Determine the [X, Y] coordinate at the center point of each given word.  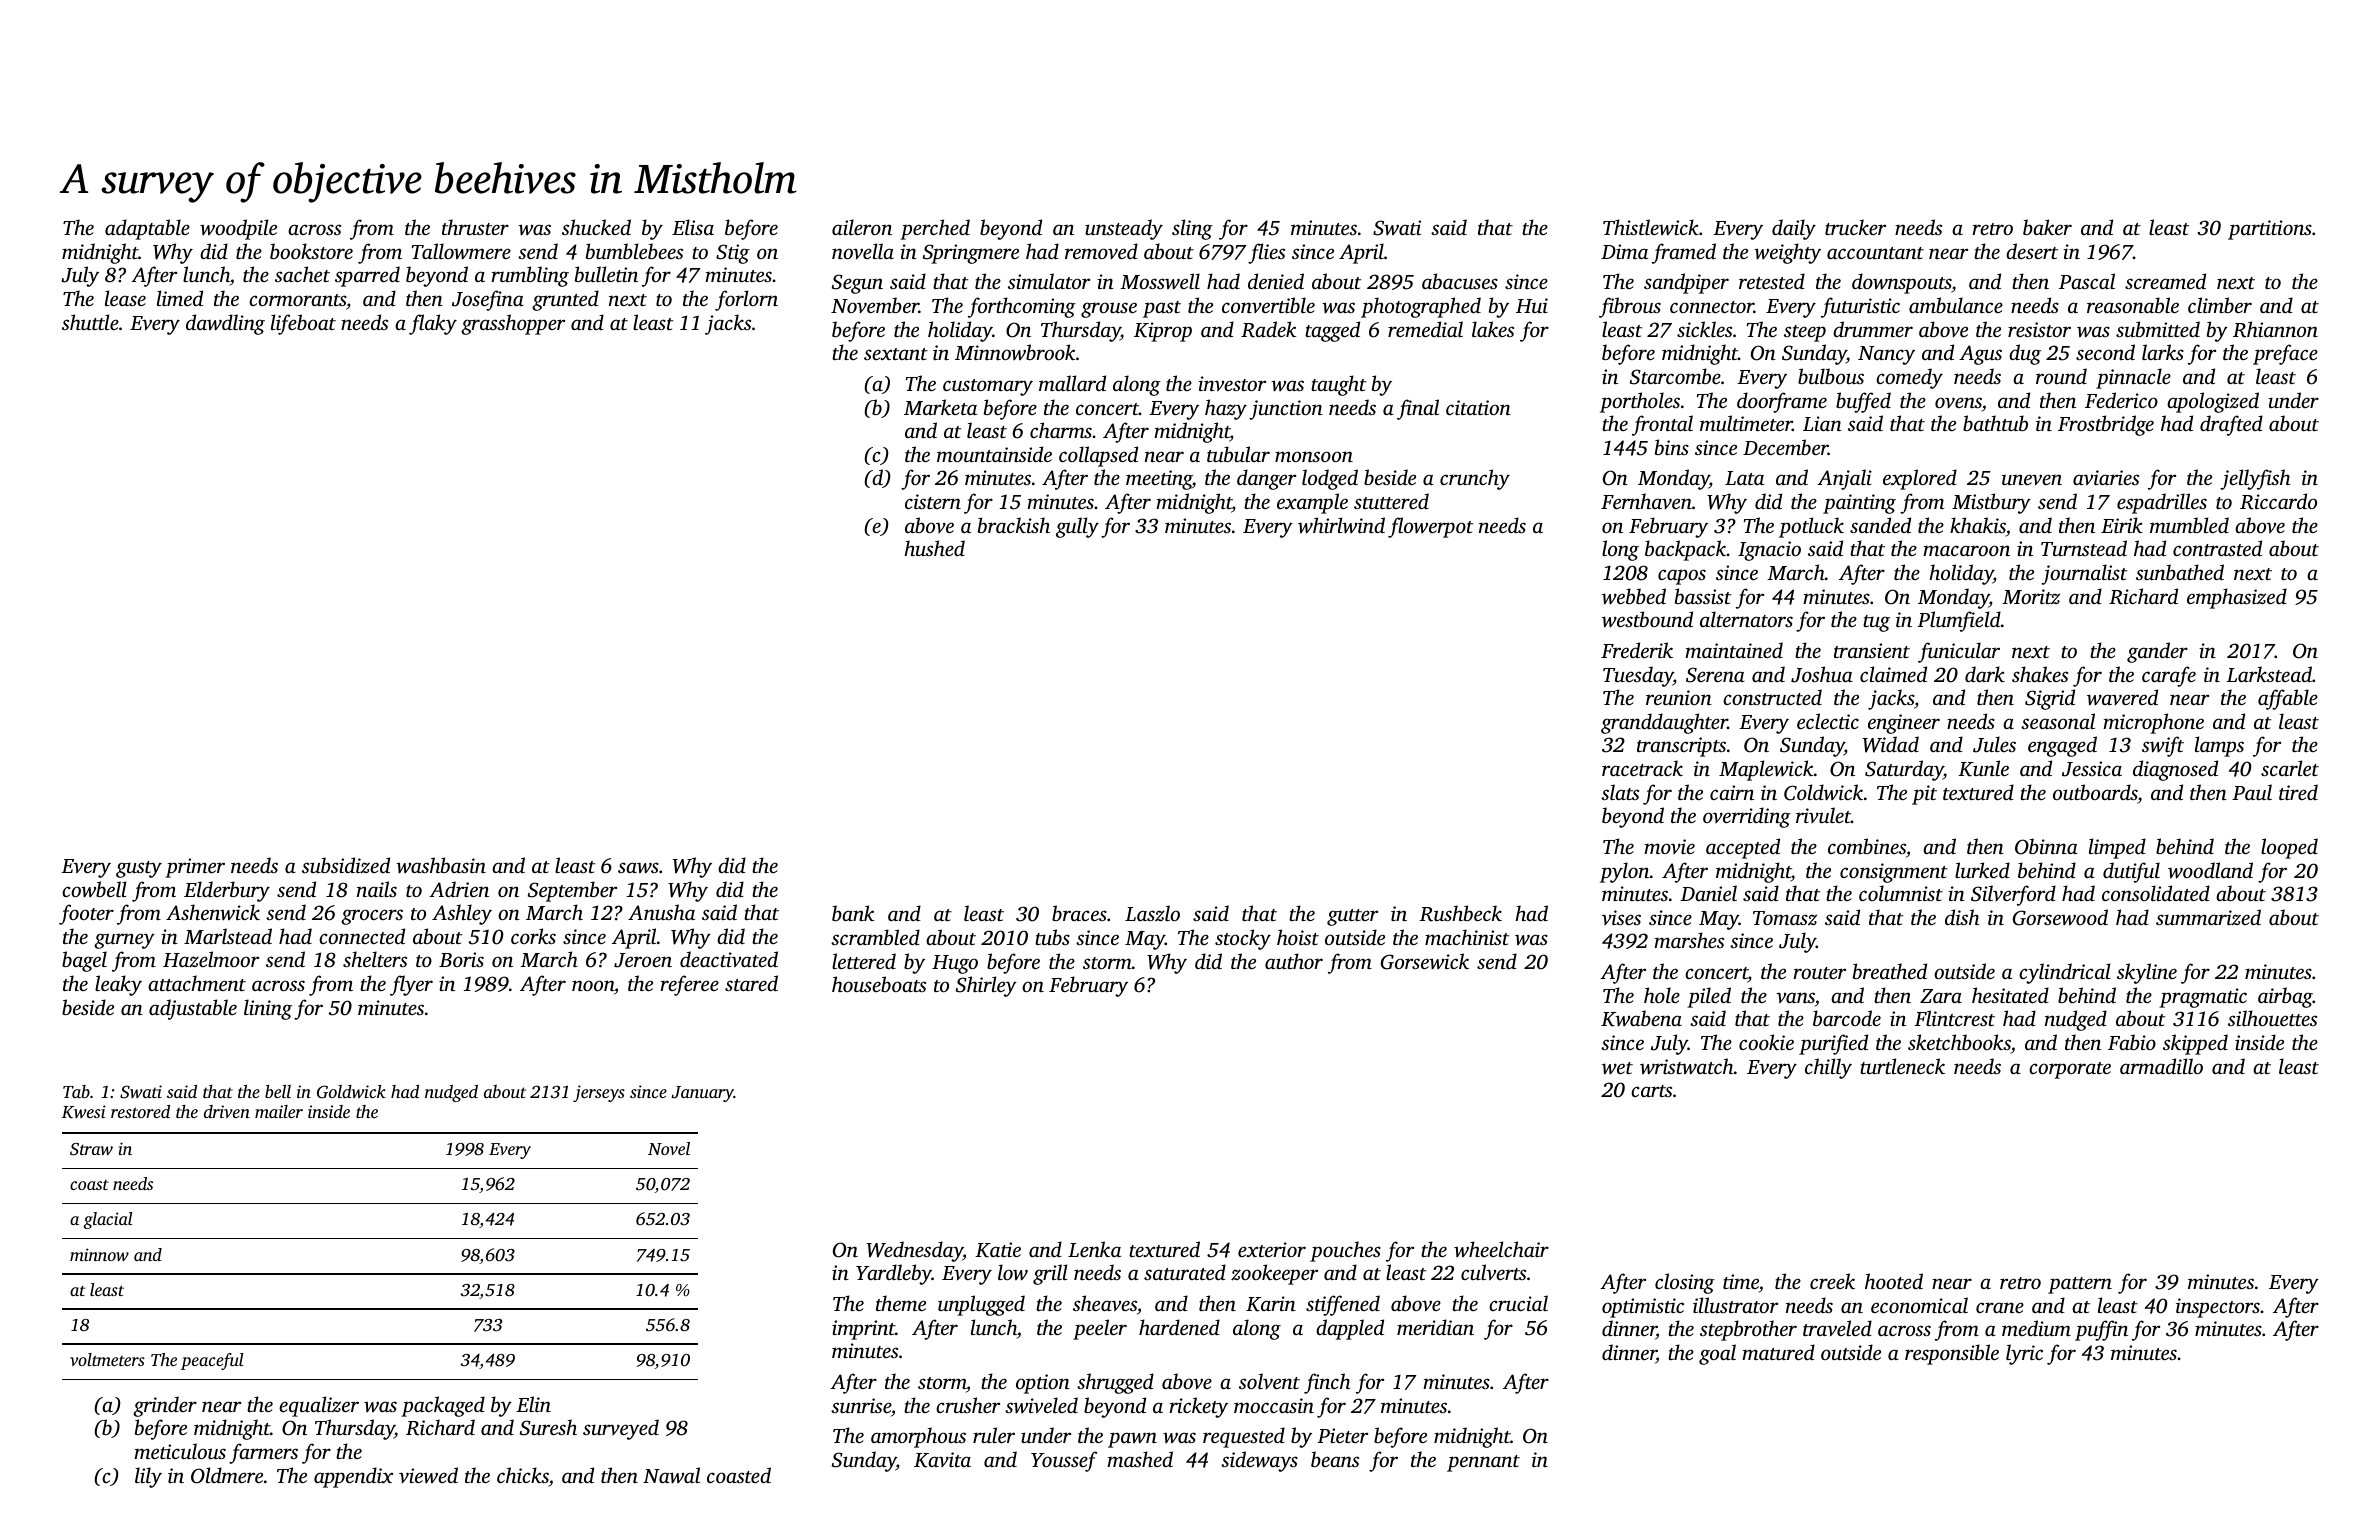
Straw [91, 1149]
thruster [475, 227]
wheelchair [1501, 1249]
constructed [1772, 697]
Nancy [1886, 355]
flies [1266, 253]
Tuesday [1638, 676]
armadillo [2161, 1066]
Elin [533, 1404]
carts [1651, 1091]
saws [638, 868]
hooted [1894, 1281]
